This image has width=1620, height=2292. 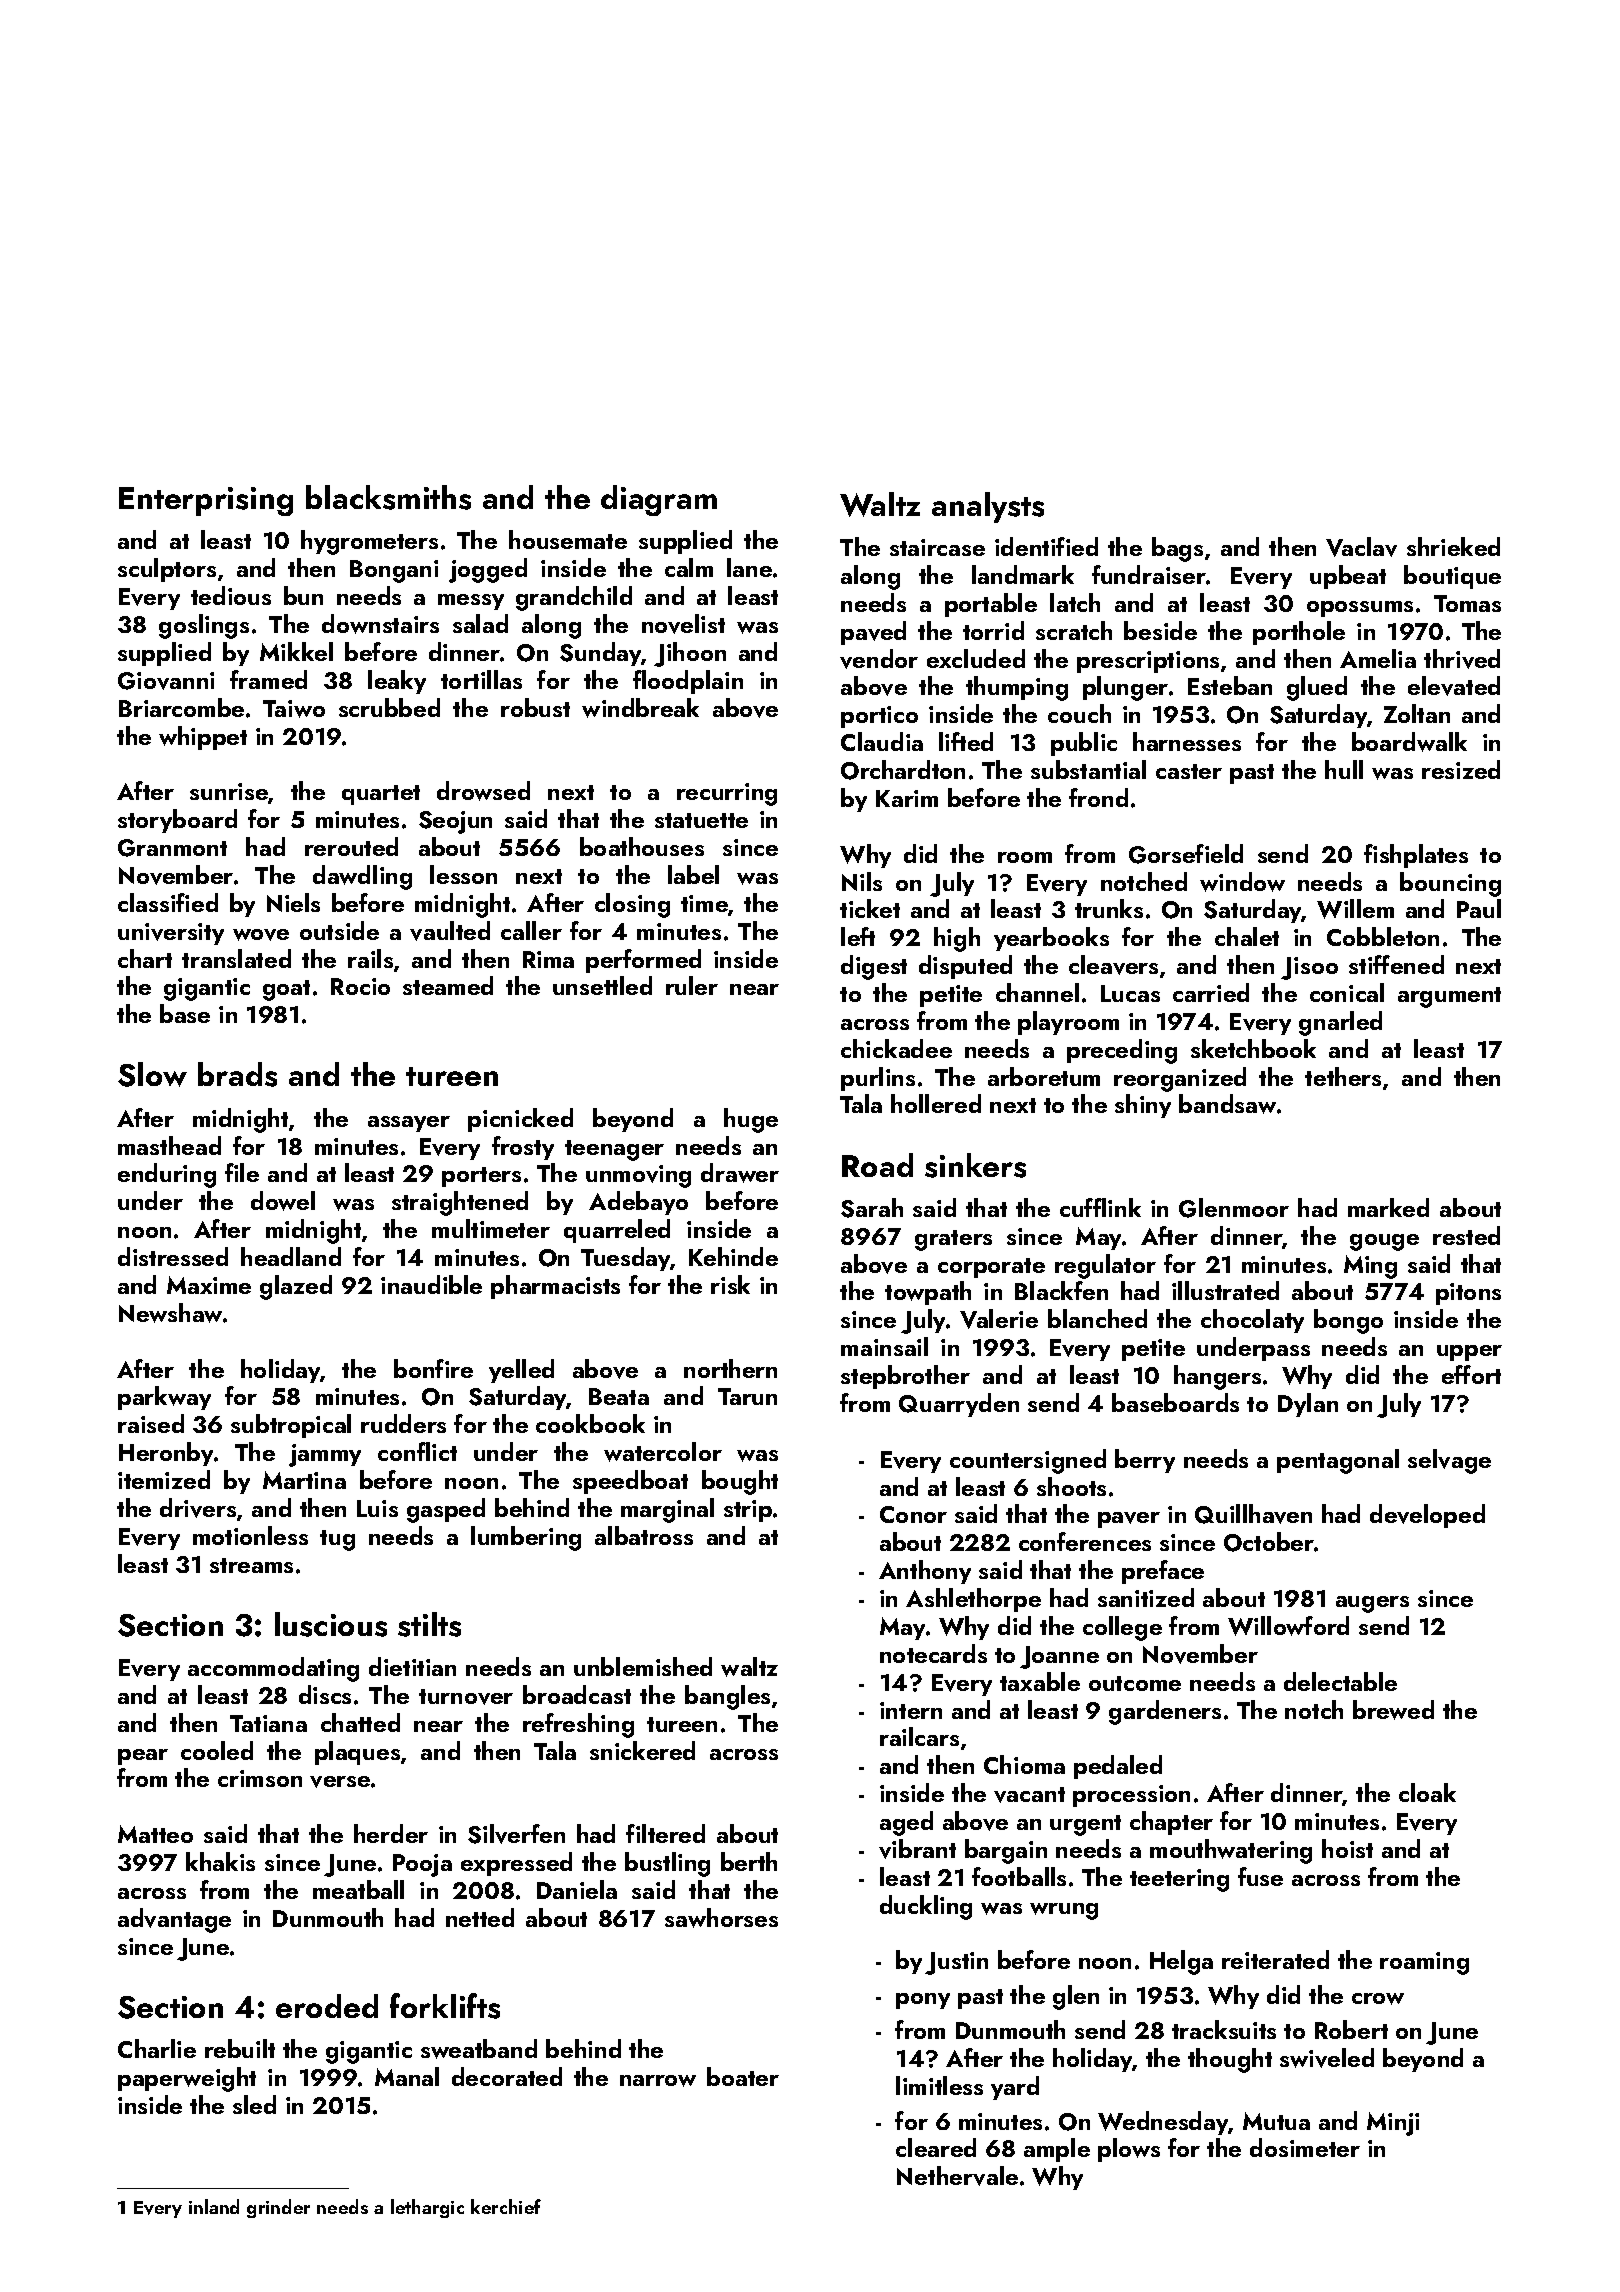 I want to click on lane, so click(x=749, y=567).
